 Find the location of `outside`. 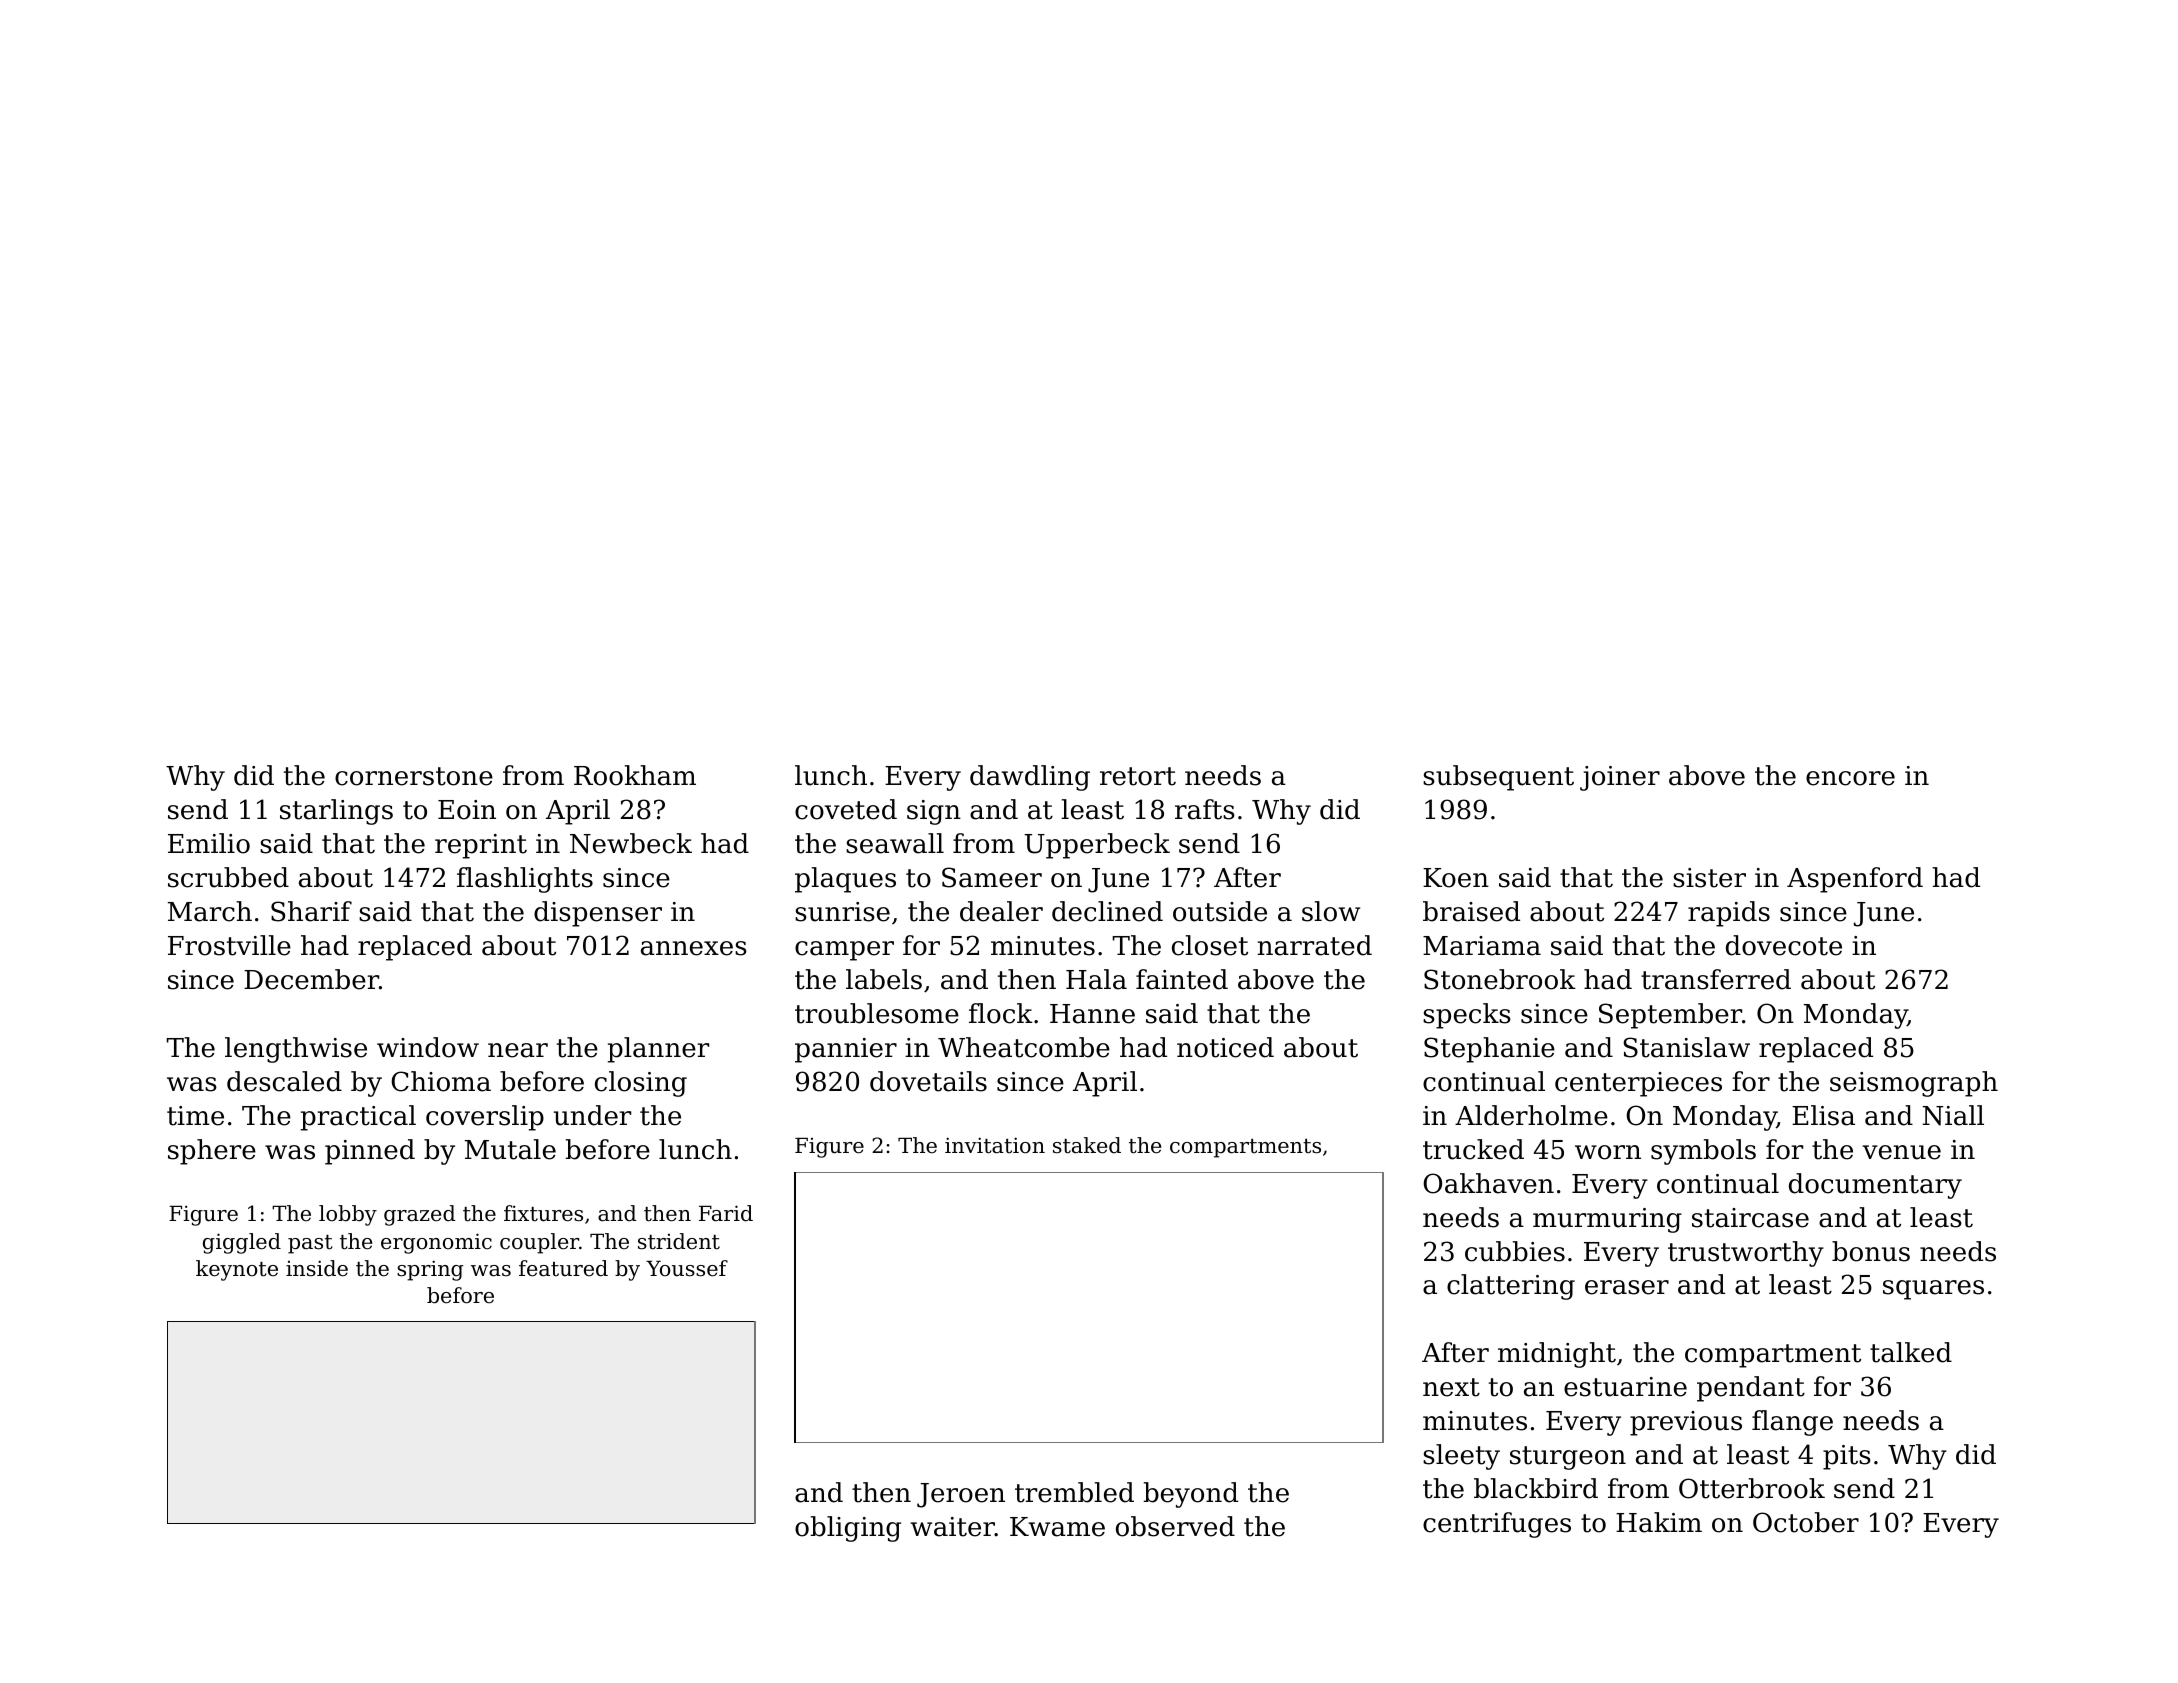

outside is located at coordinates (1220, 911).
